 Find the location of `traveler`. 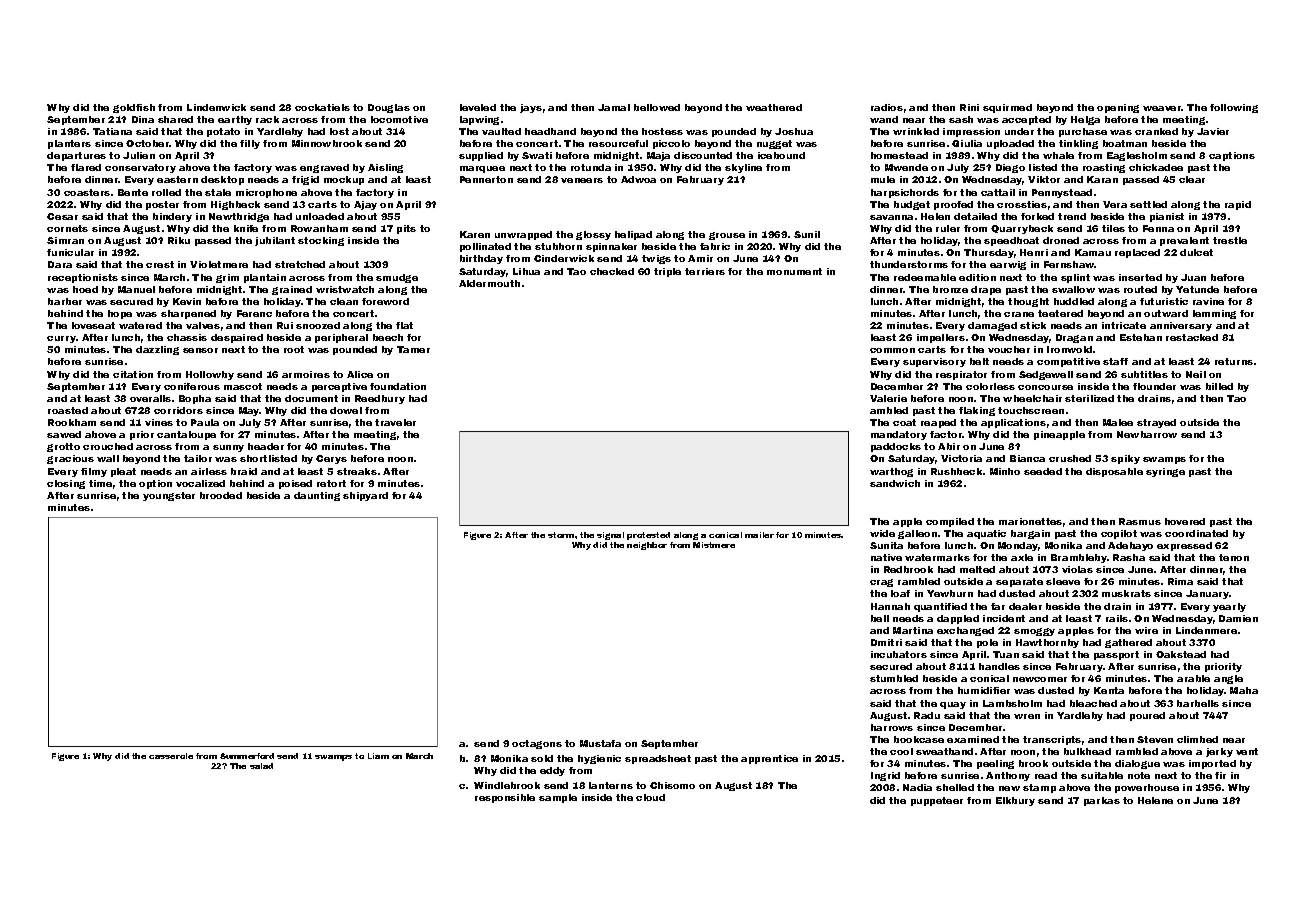

traveler is located at coordinates (395, 422).
